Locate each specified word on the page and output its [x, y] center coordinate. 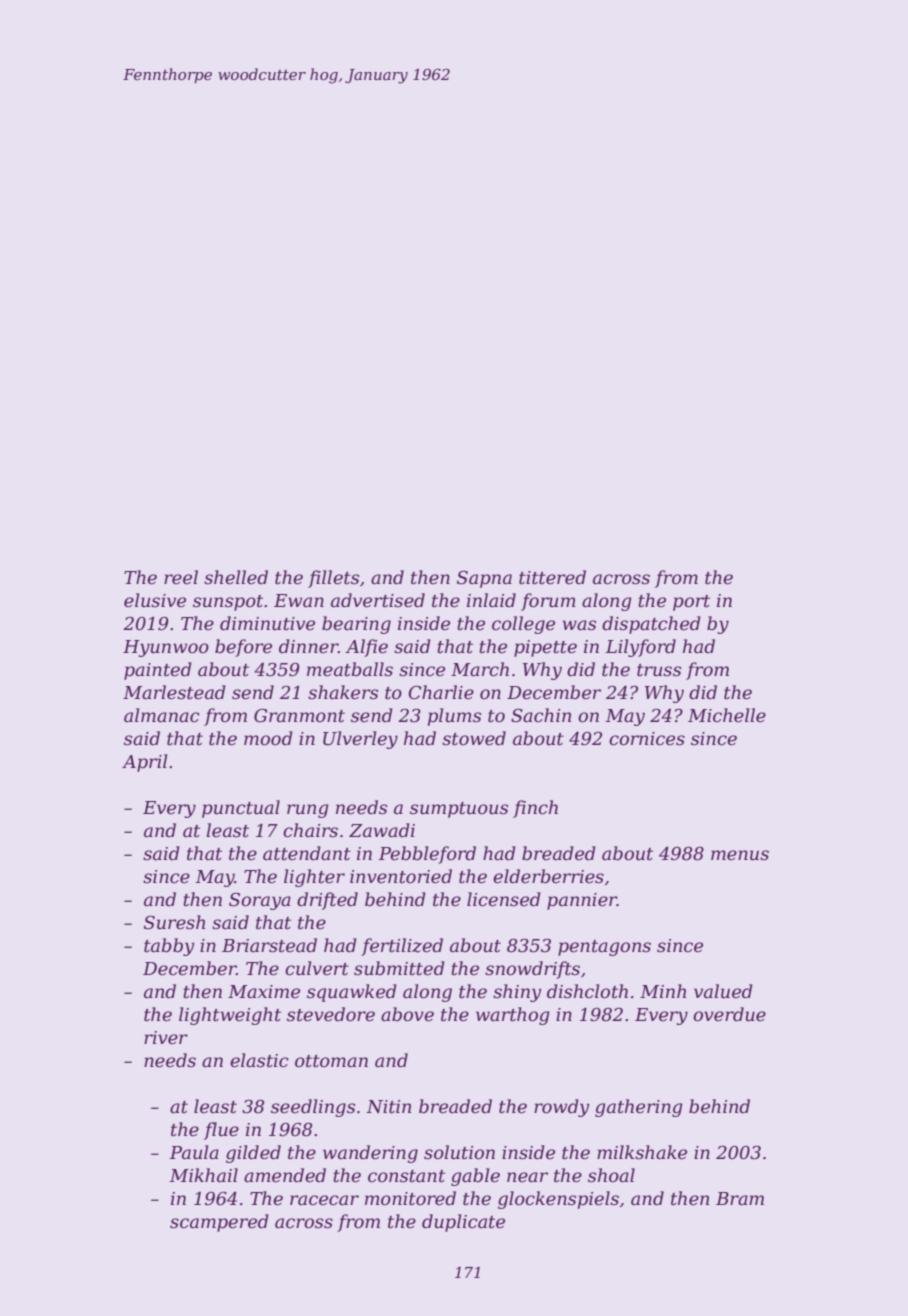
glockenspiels [558, 1200]
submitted [399, 968]
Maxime [264, 992]
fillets [333, 579]
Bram [740, 1198]
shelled [236, 577]
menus [740, 855]
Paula [194, 1152]
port [691, 603]
